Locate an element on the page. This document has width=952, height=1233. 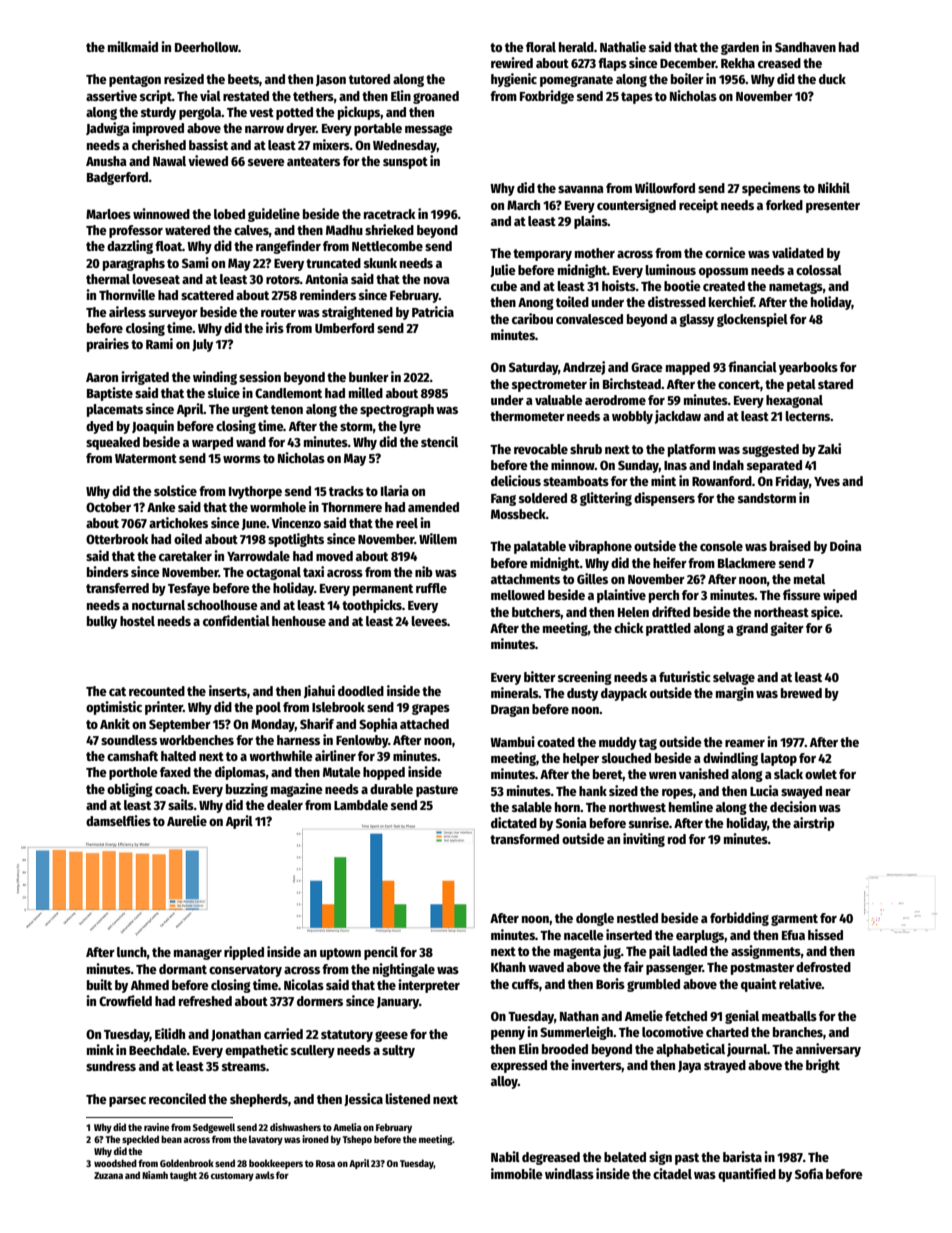
perch is located at coordinates (664, 596).
